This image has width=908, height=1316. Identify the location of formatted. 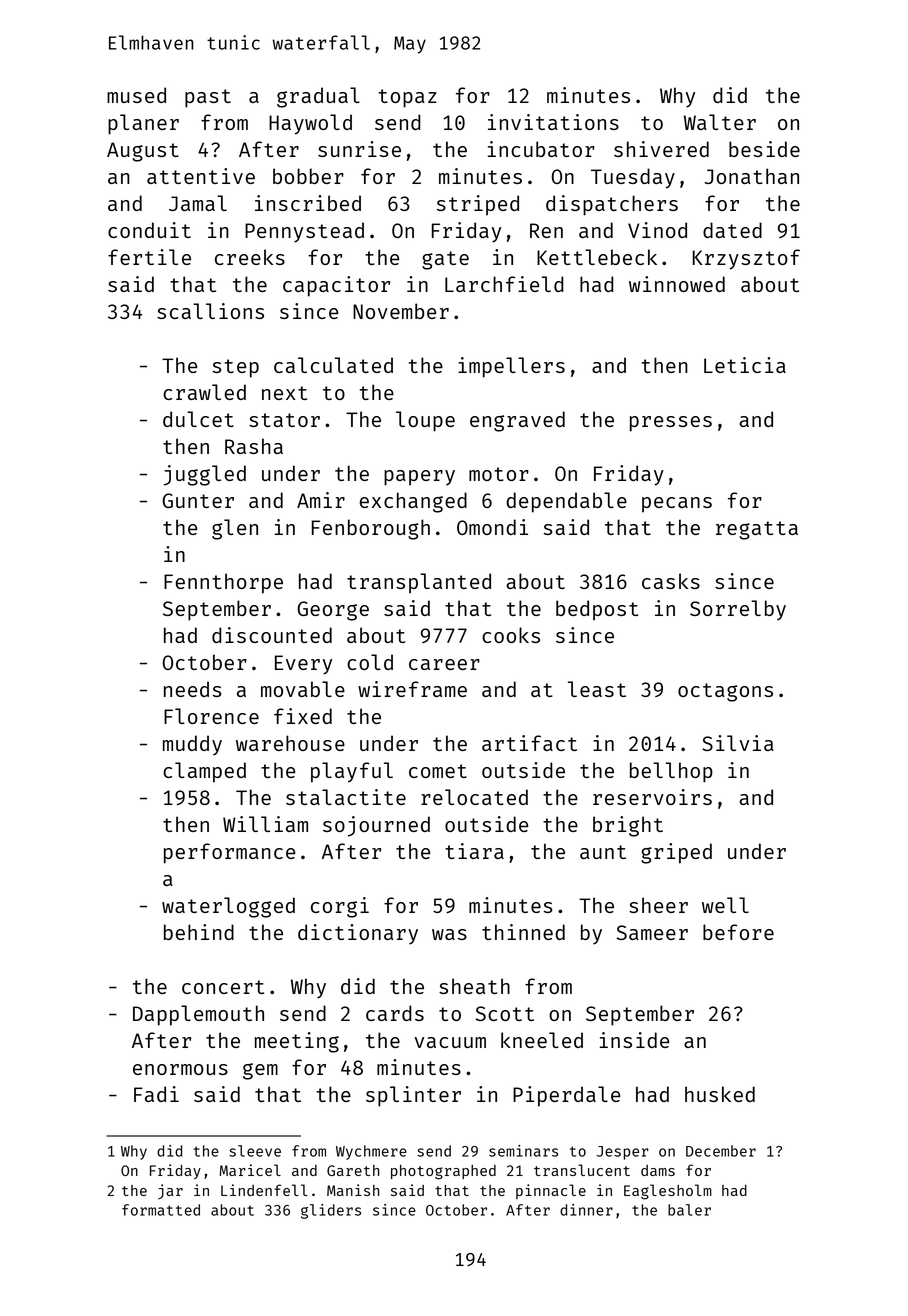
(161, 1210).
